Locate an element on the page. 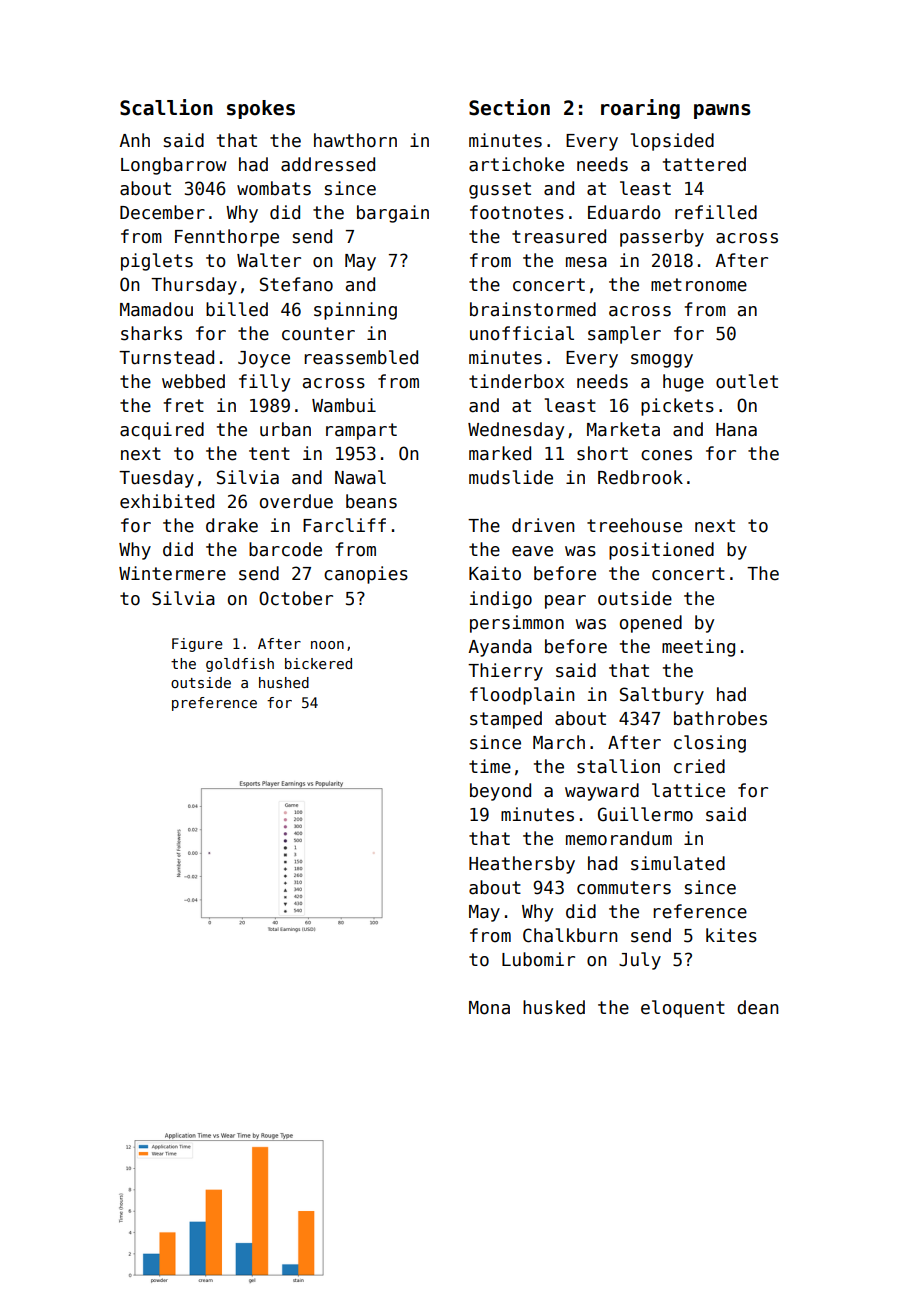 The width and height of the page is (908, 1316). pawns is located at coordinates (722, 111).
